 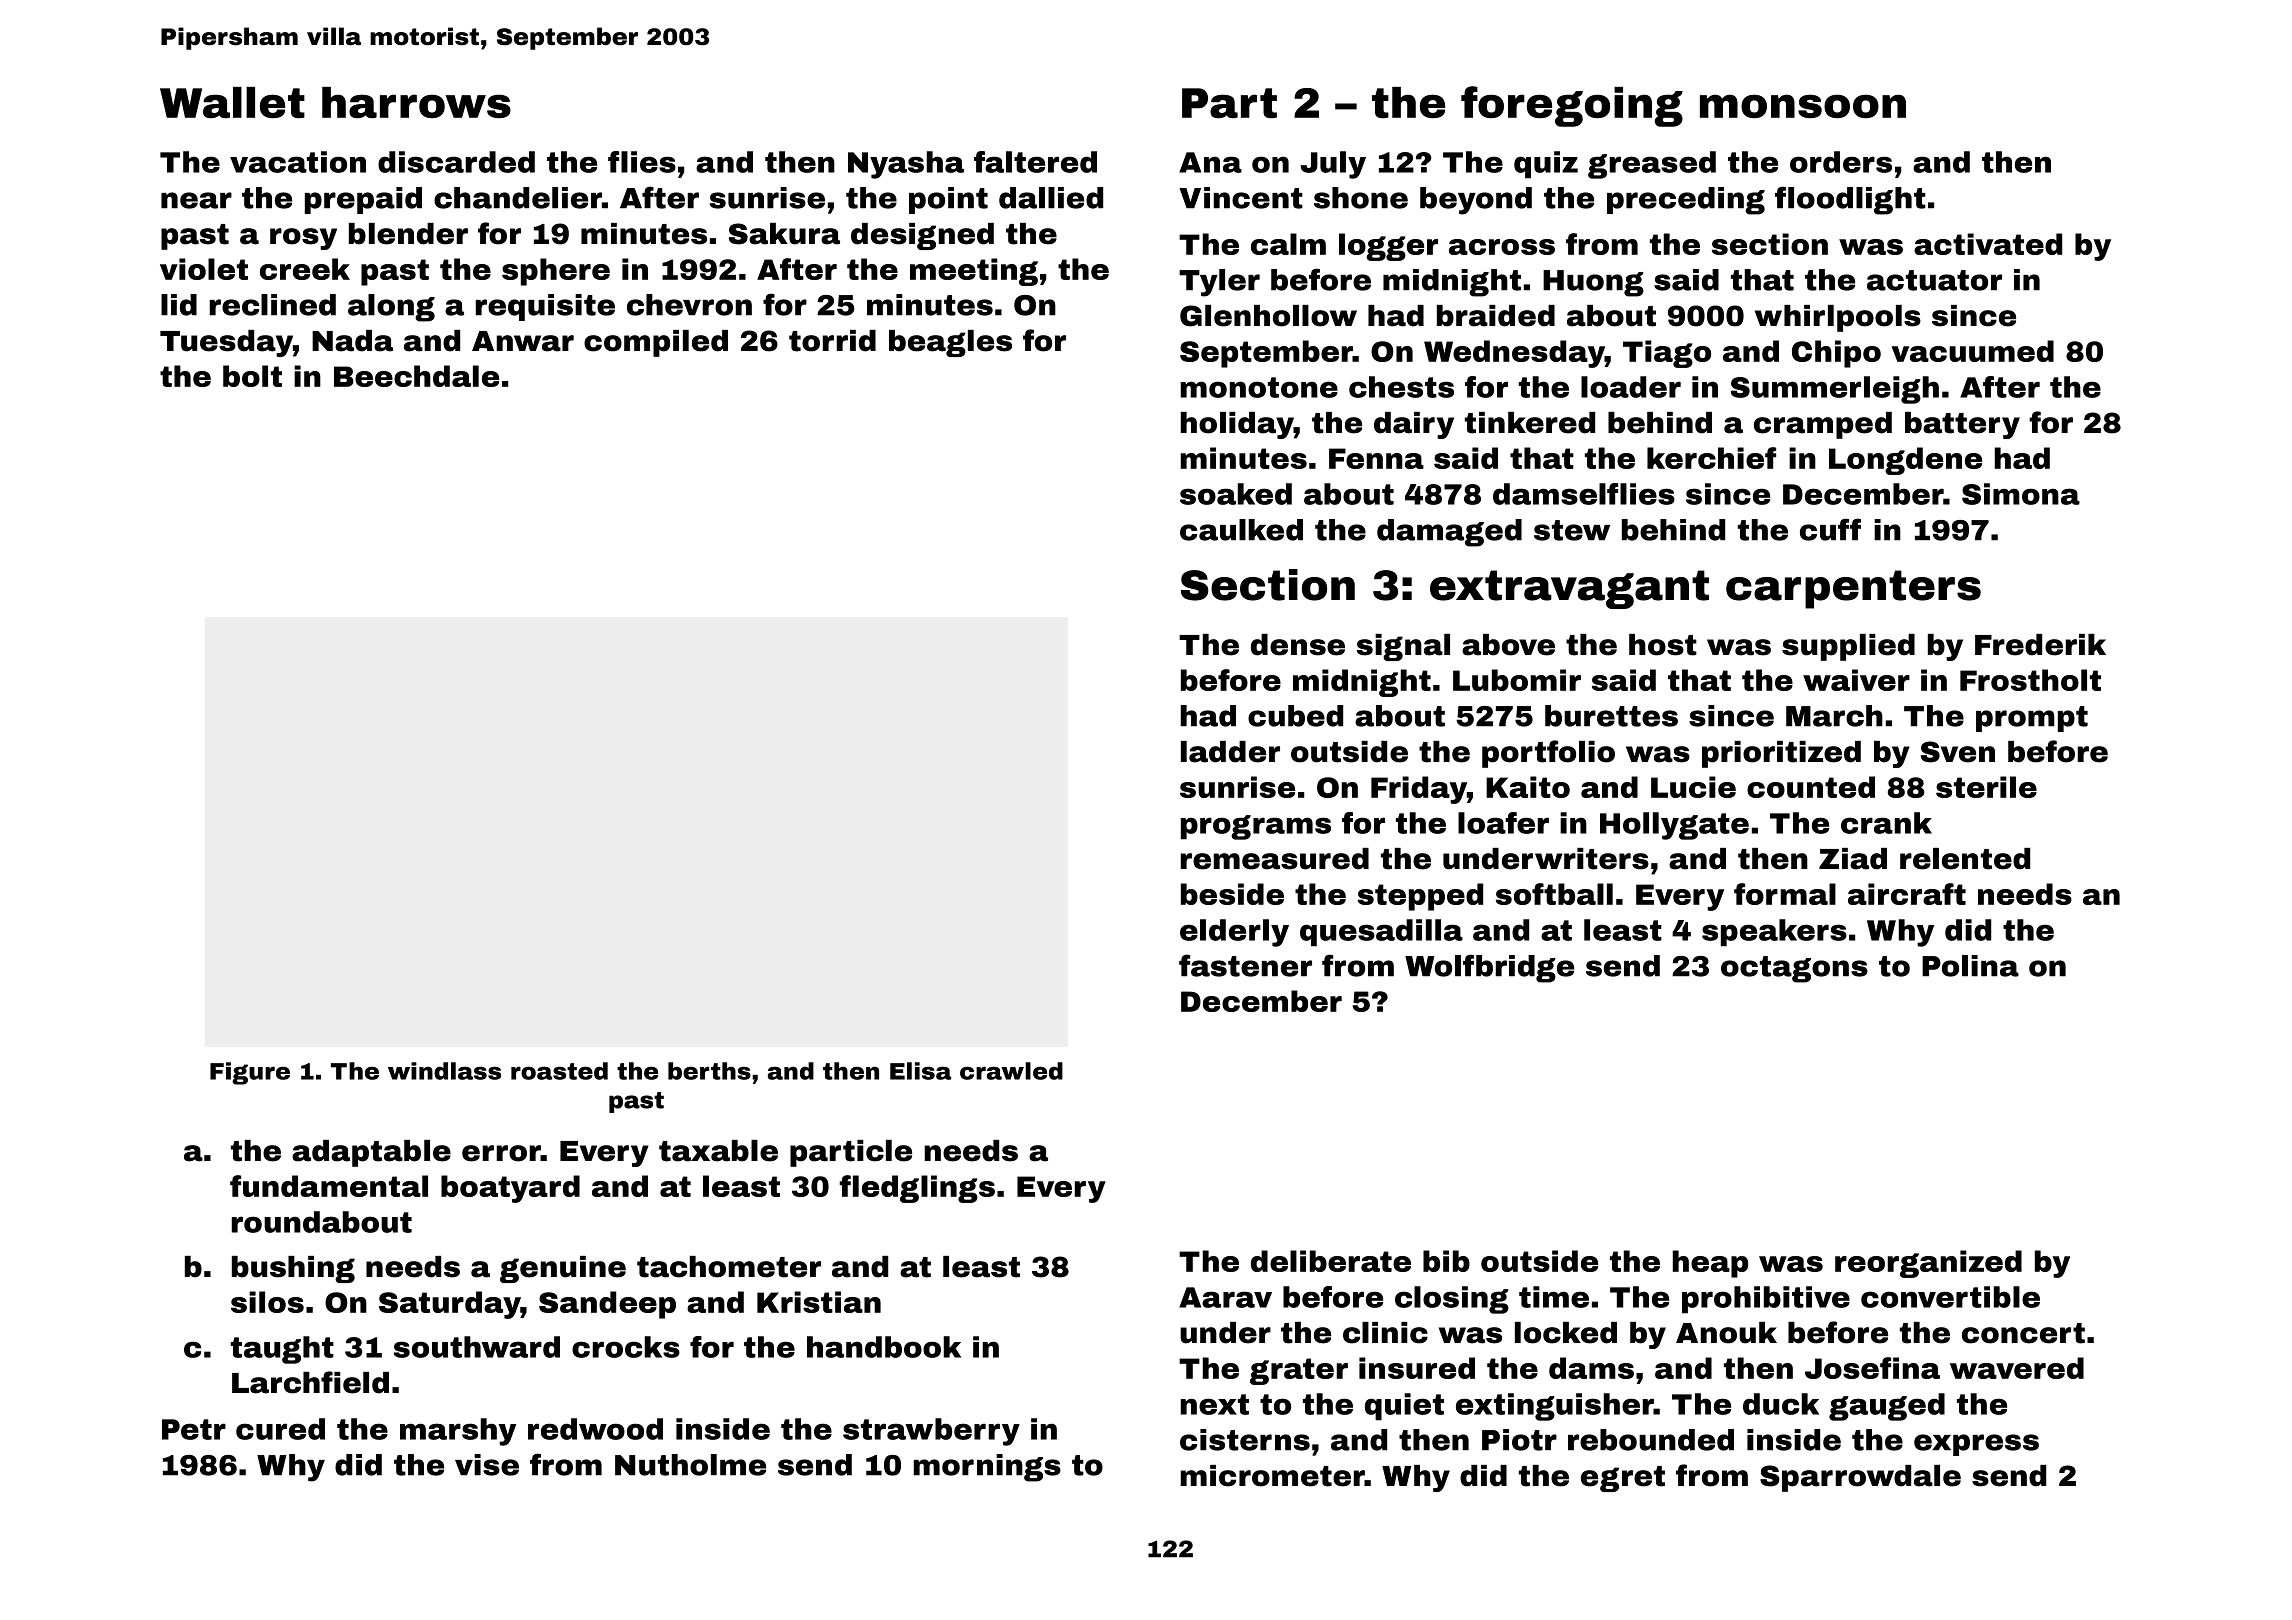 What do you see at coordinates (329, 1186) in the document?
I see `fundamental` at bounding box center [329, 1186].
